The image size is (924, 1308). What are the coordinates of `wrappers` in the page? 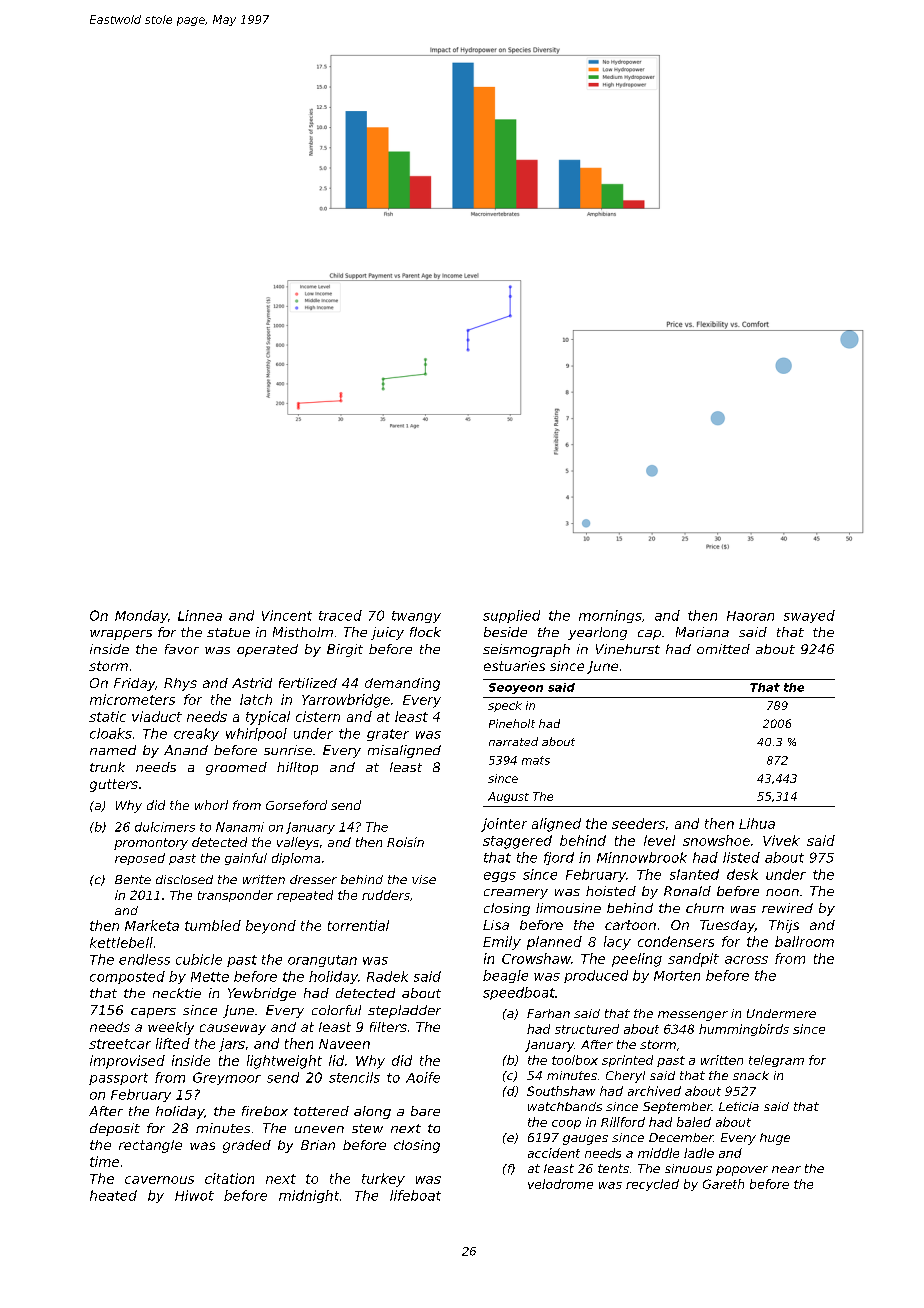 It's located at (121, 635).
